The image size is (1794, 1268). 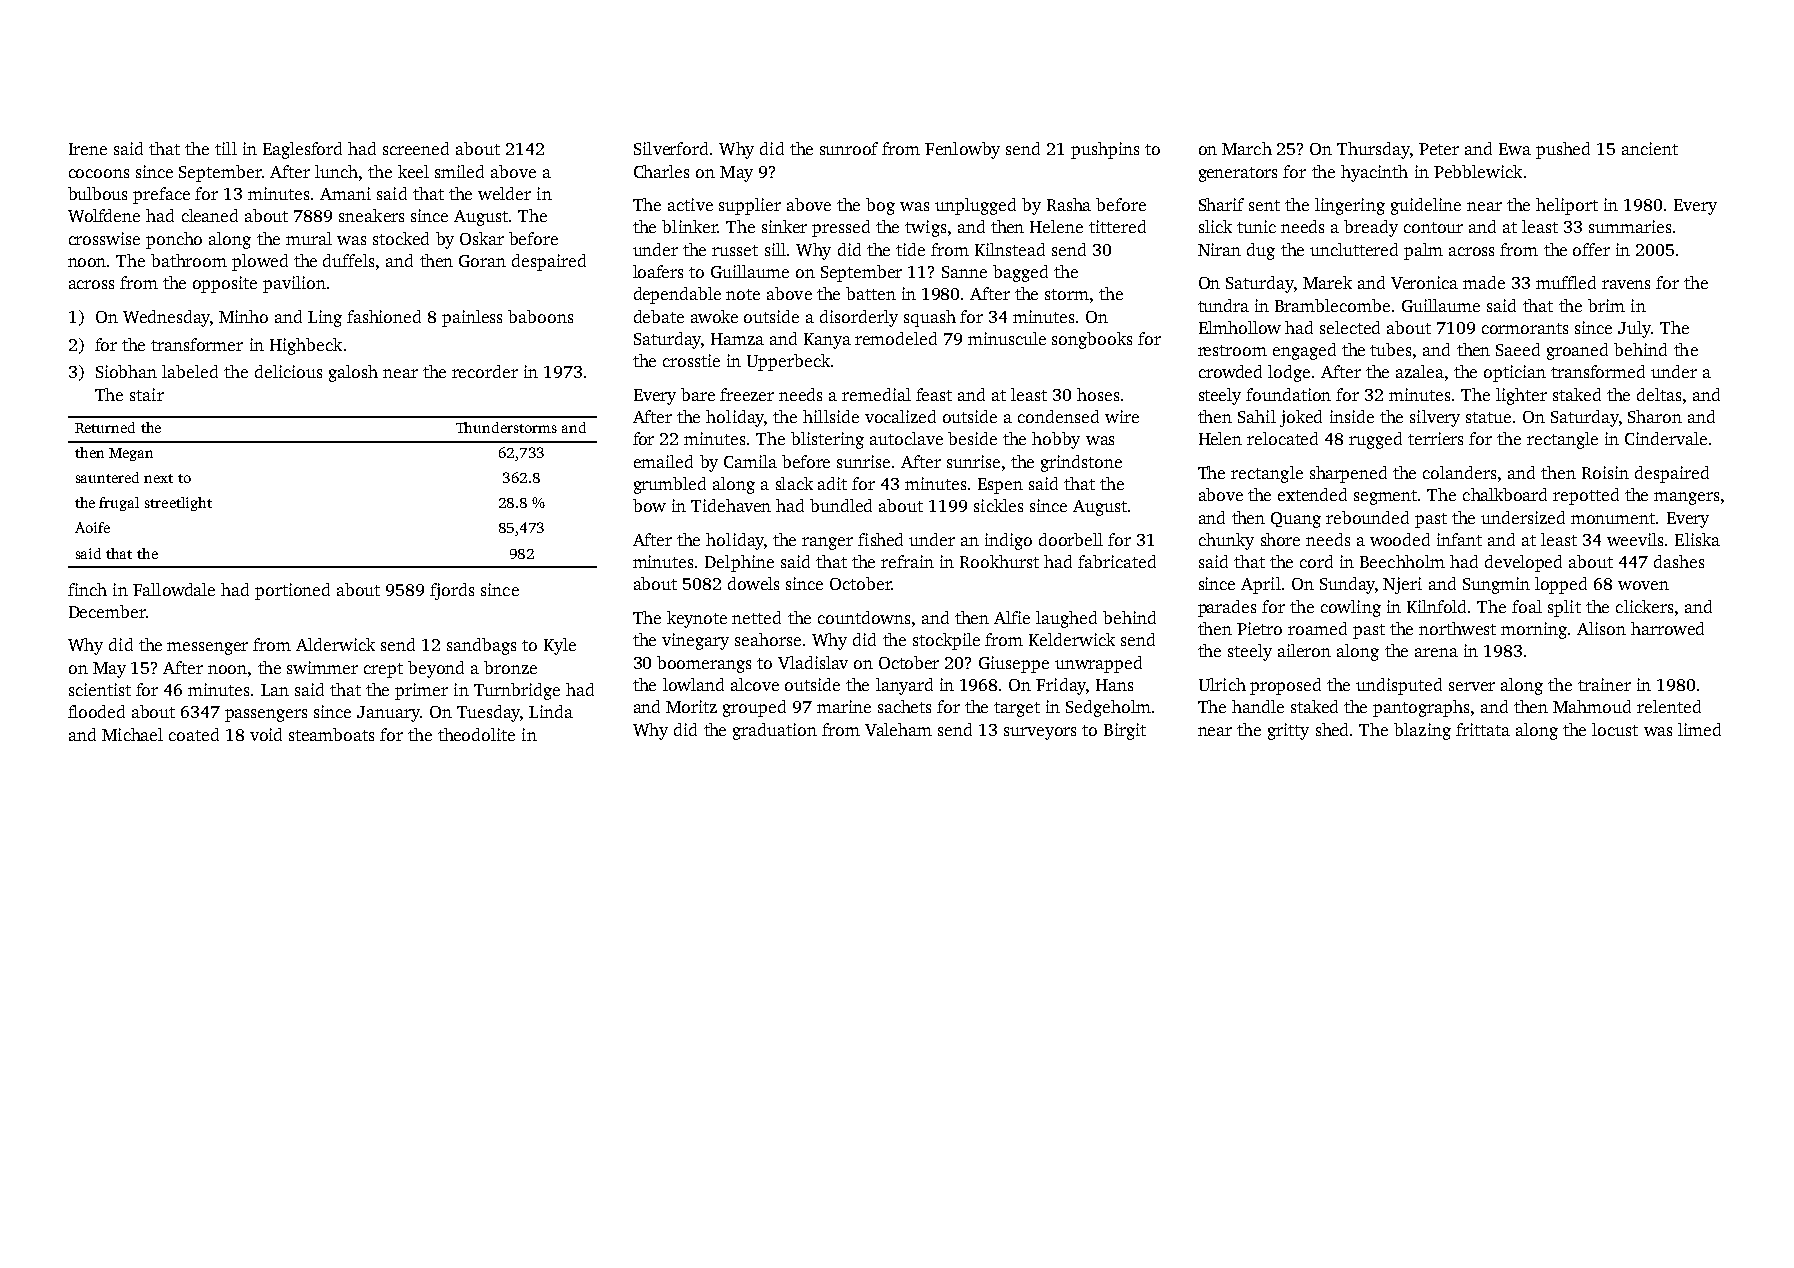 I want to click on Silverford, so click(x=671, y=148).
